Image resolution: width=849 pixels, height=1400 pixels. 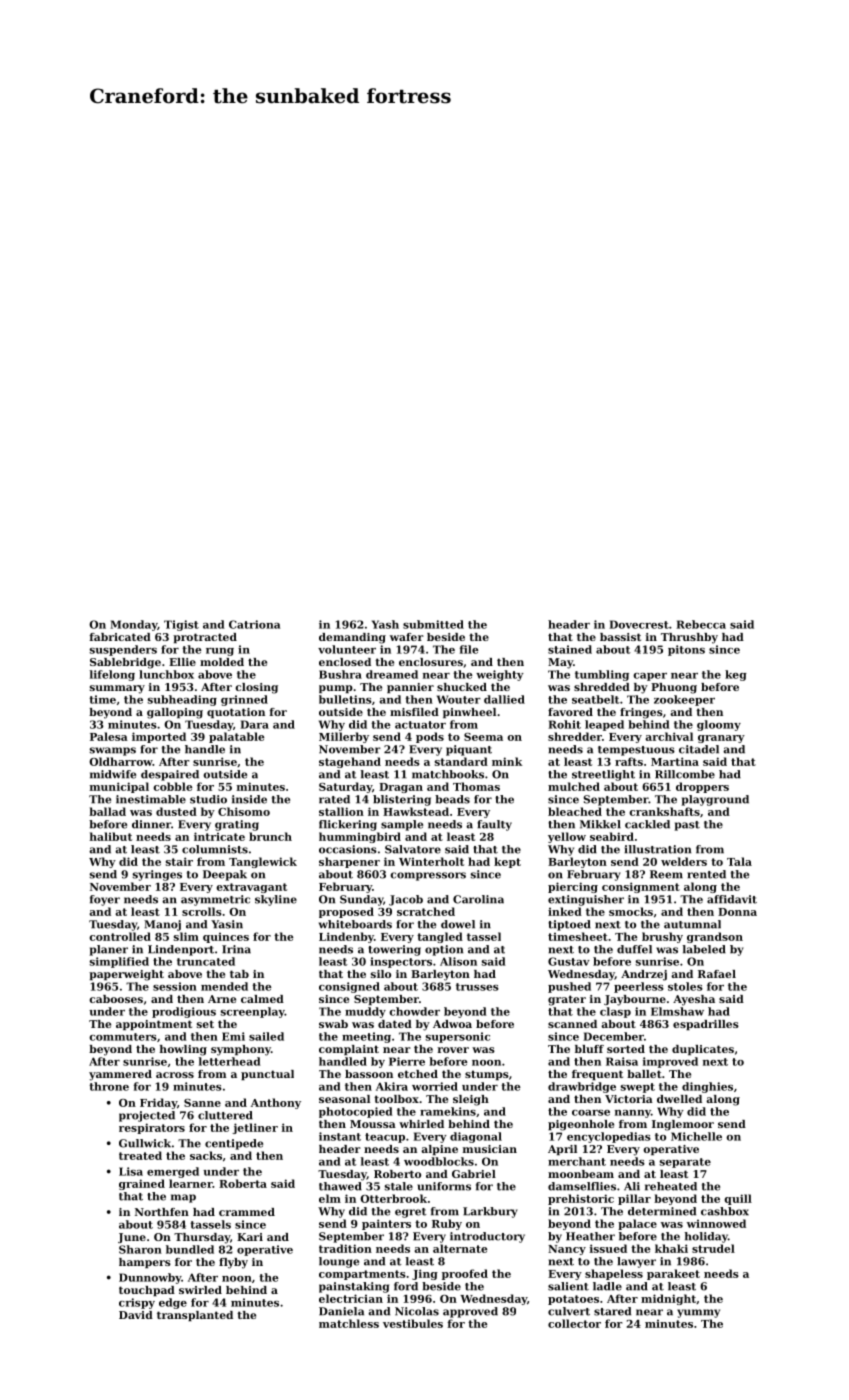 I want to click on Lisa, so click(x=131, y=1171).
